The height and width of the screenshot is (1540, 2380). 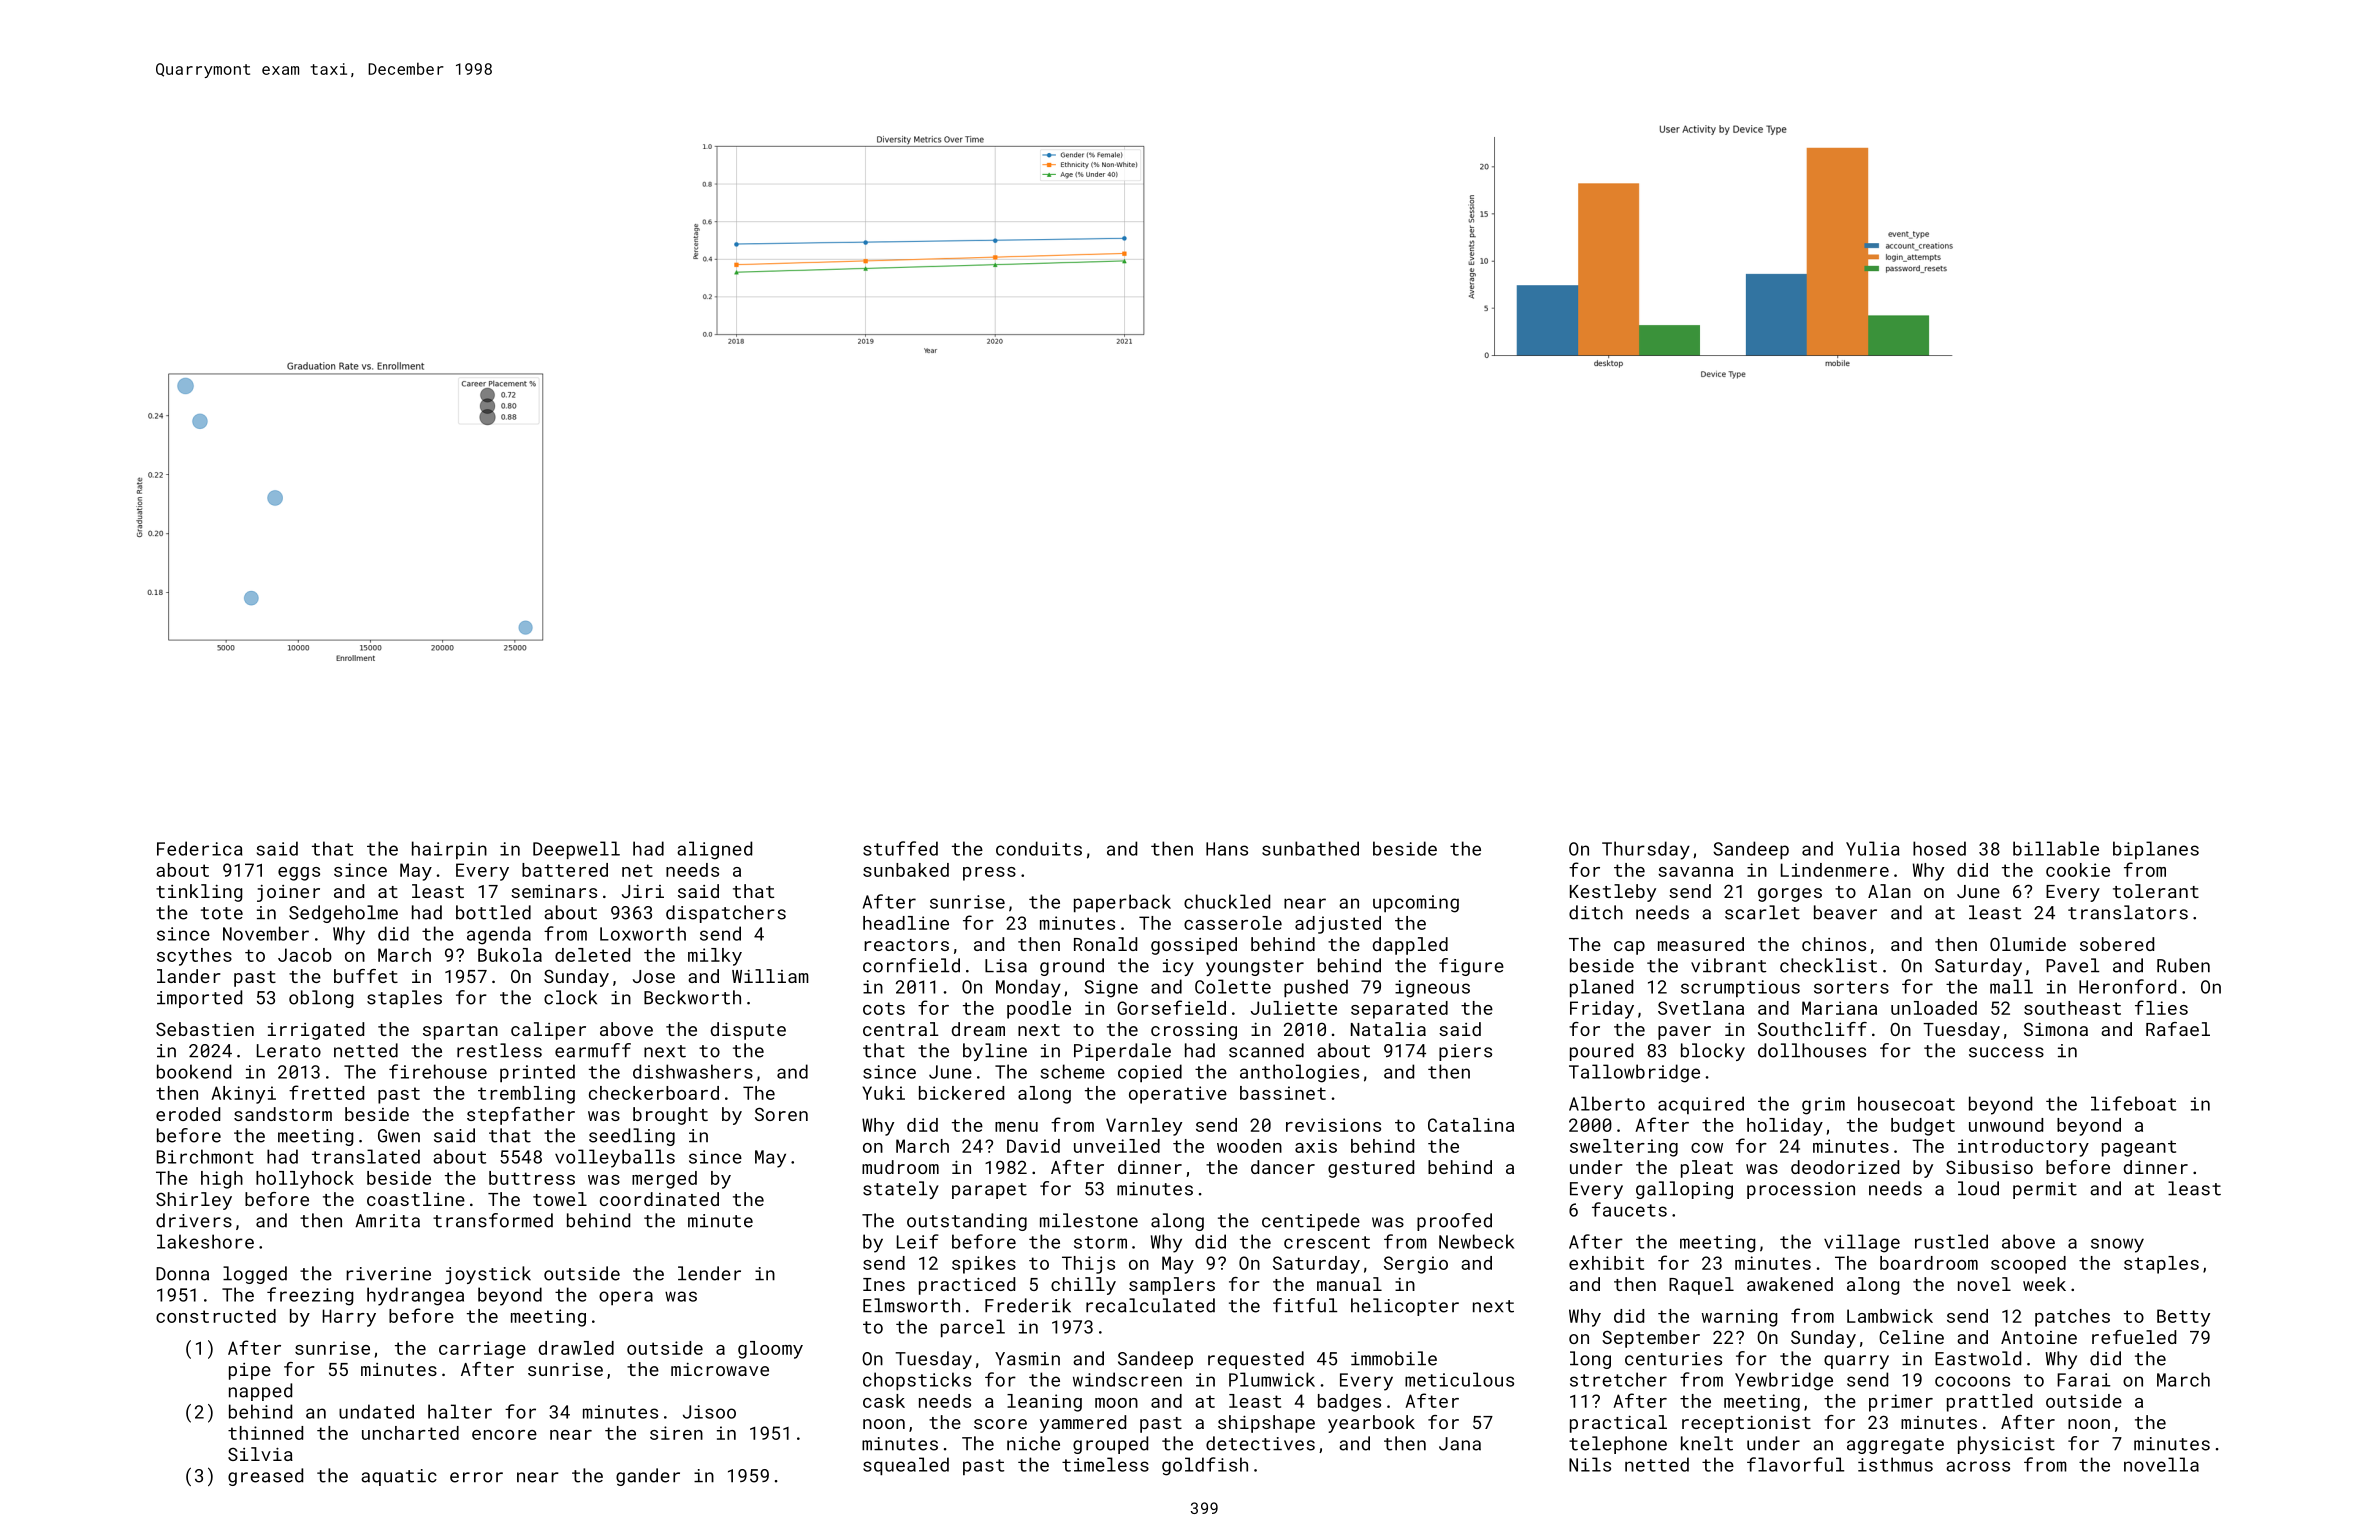 What do you see at coordinates (1272, 1379) in the screenshot?
I see `Plumwick` at bounding box center [1272, 1379].
